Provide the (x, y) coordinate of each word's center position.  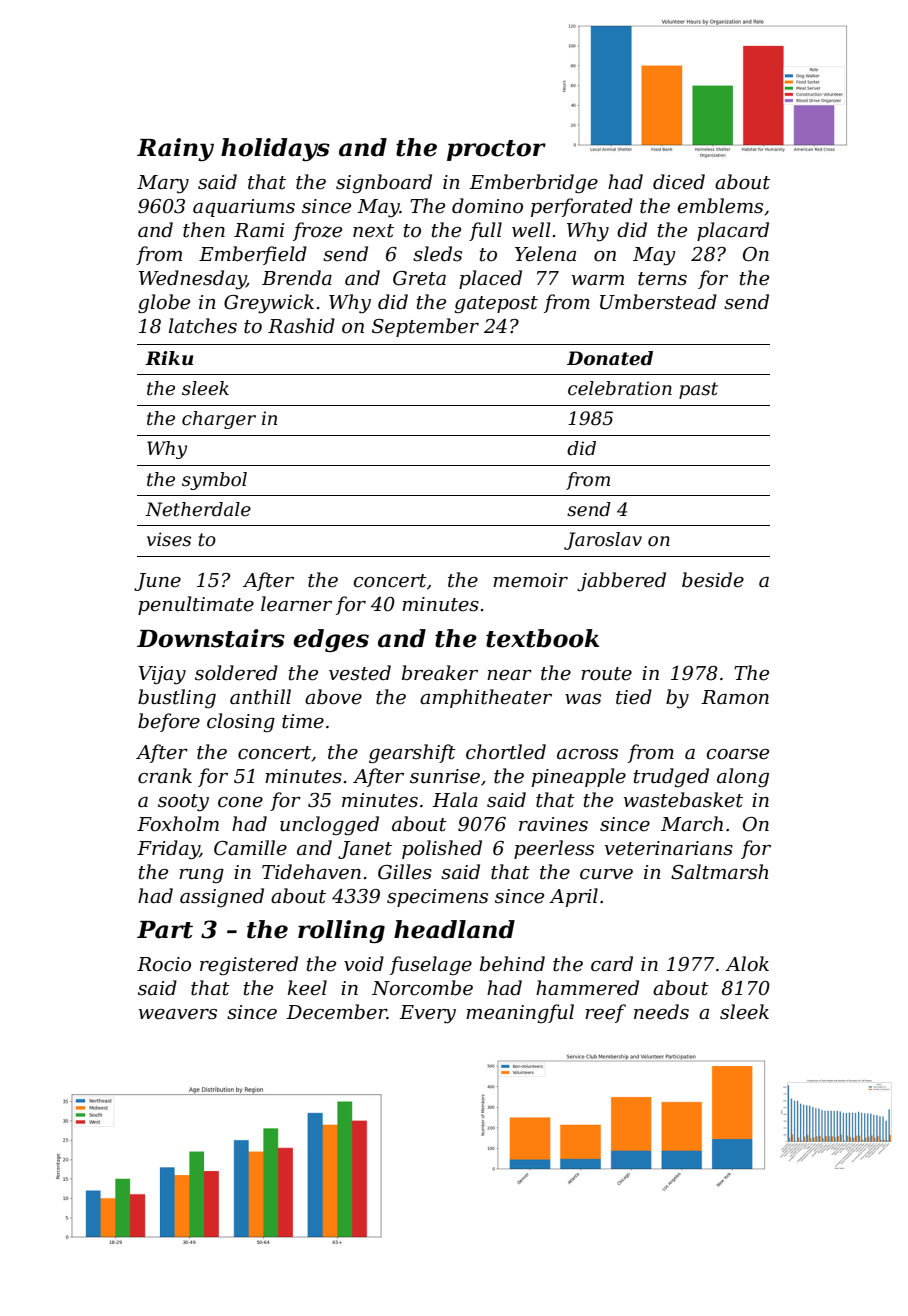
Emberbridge (533, 184)
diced (679, 182)
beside (713, 580)
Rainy (175, 149)
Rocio (164, 964)
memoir (530, 580)
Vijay (162, 675)
